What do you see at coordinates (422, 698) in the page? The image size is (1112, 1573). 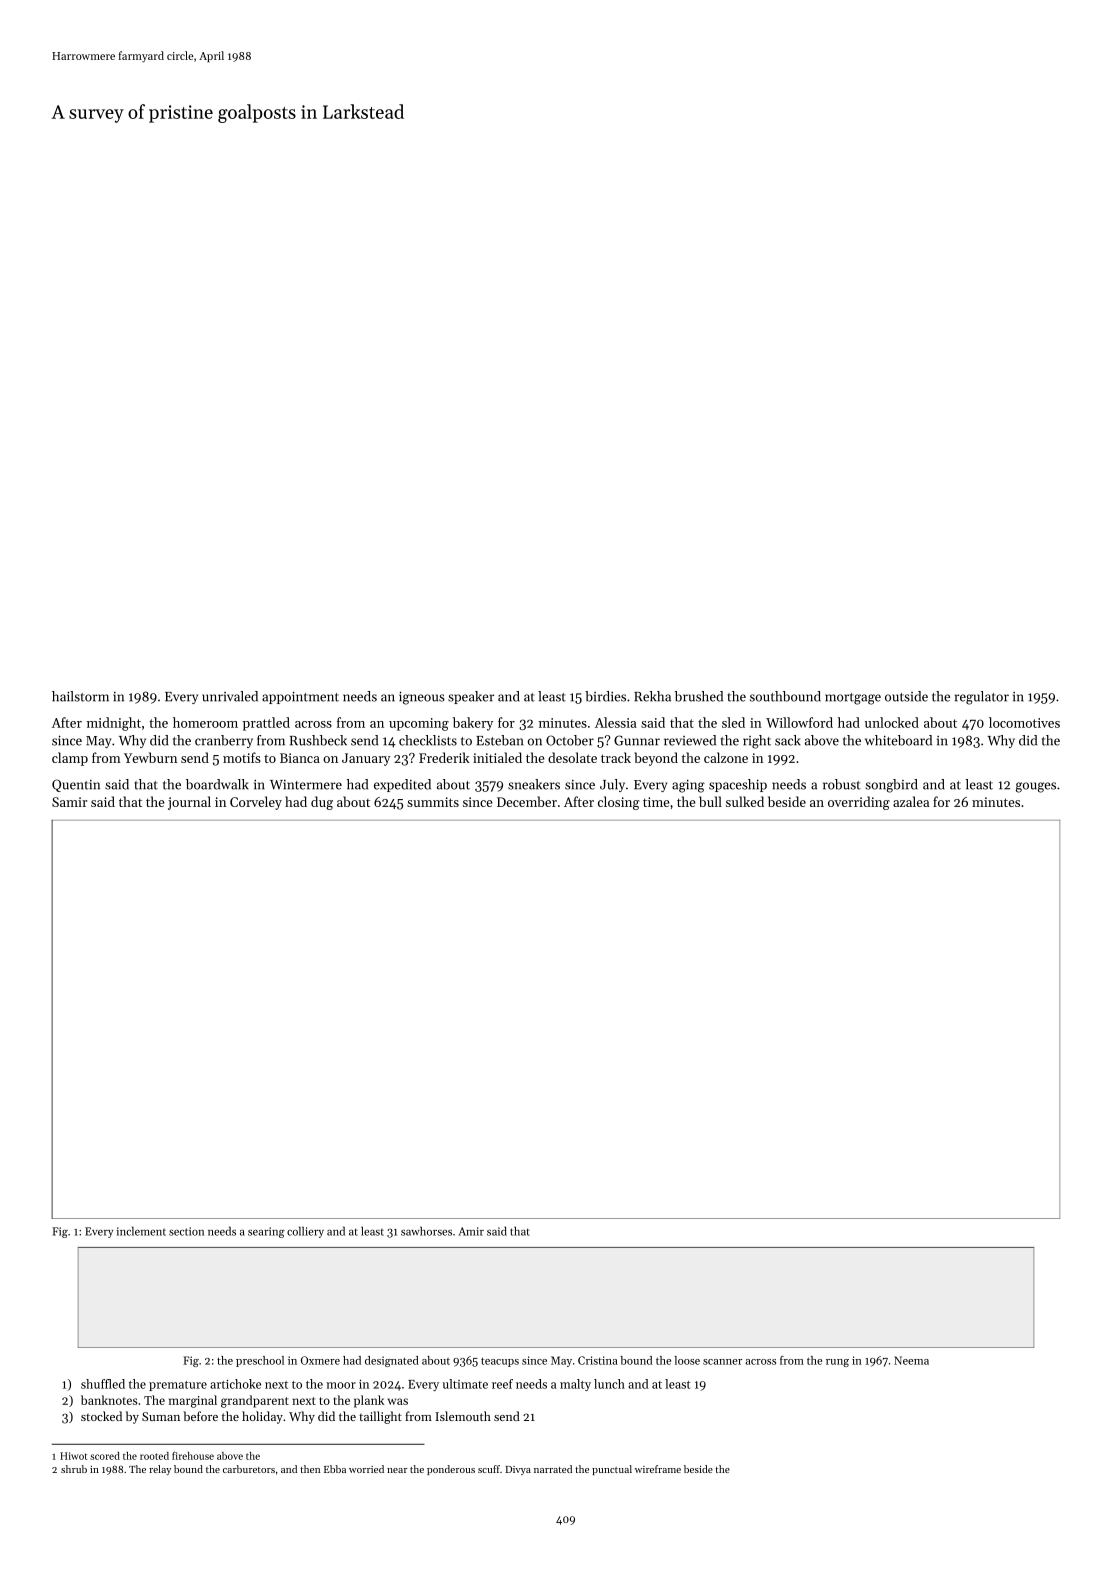 I see `igneous` at bounding box center [422, 698].
